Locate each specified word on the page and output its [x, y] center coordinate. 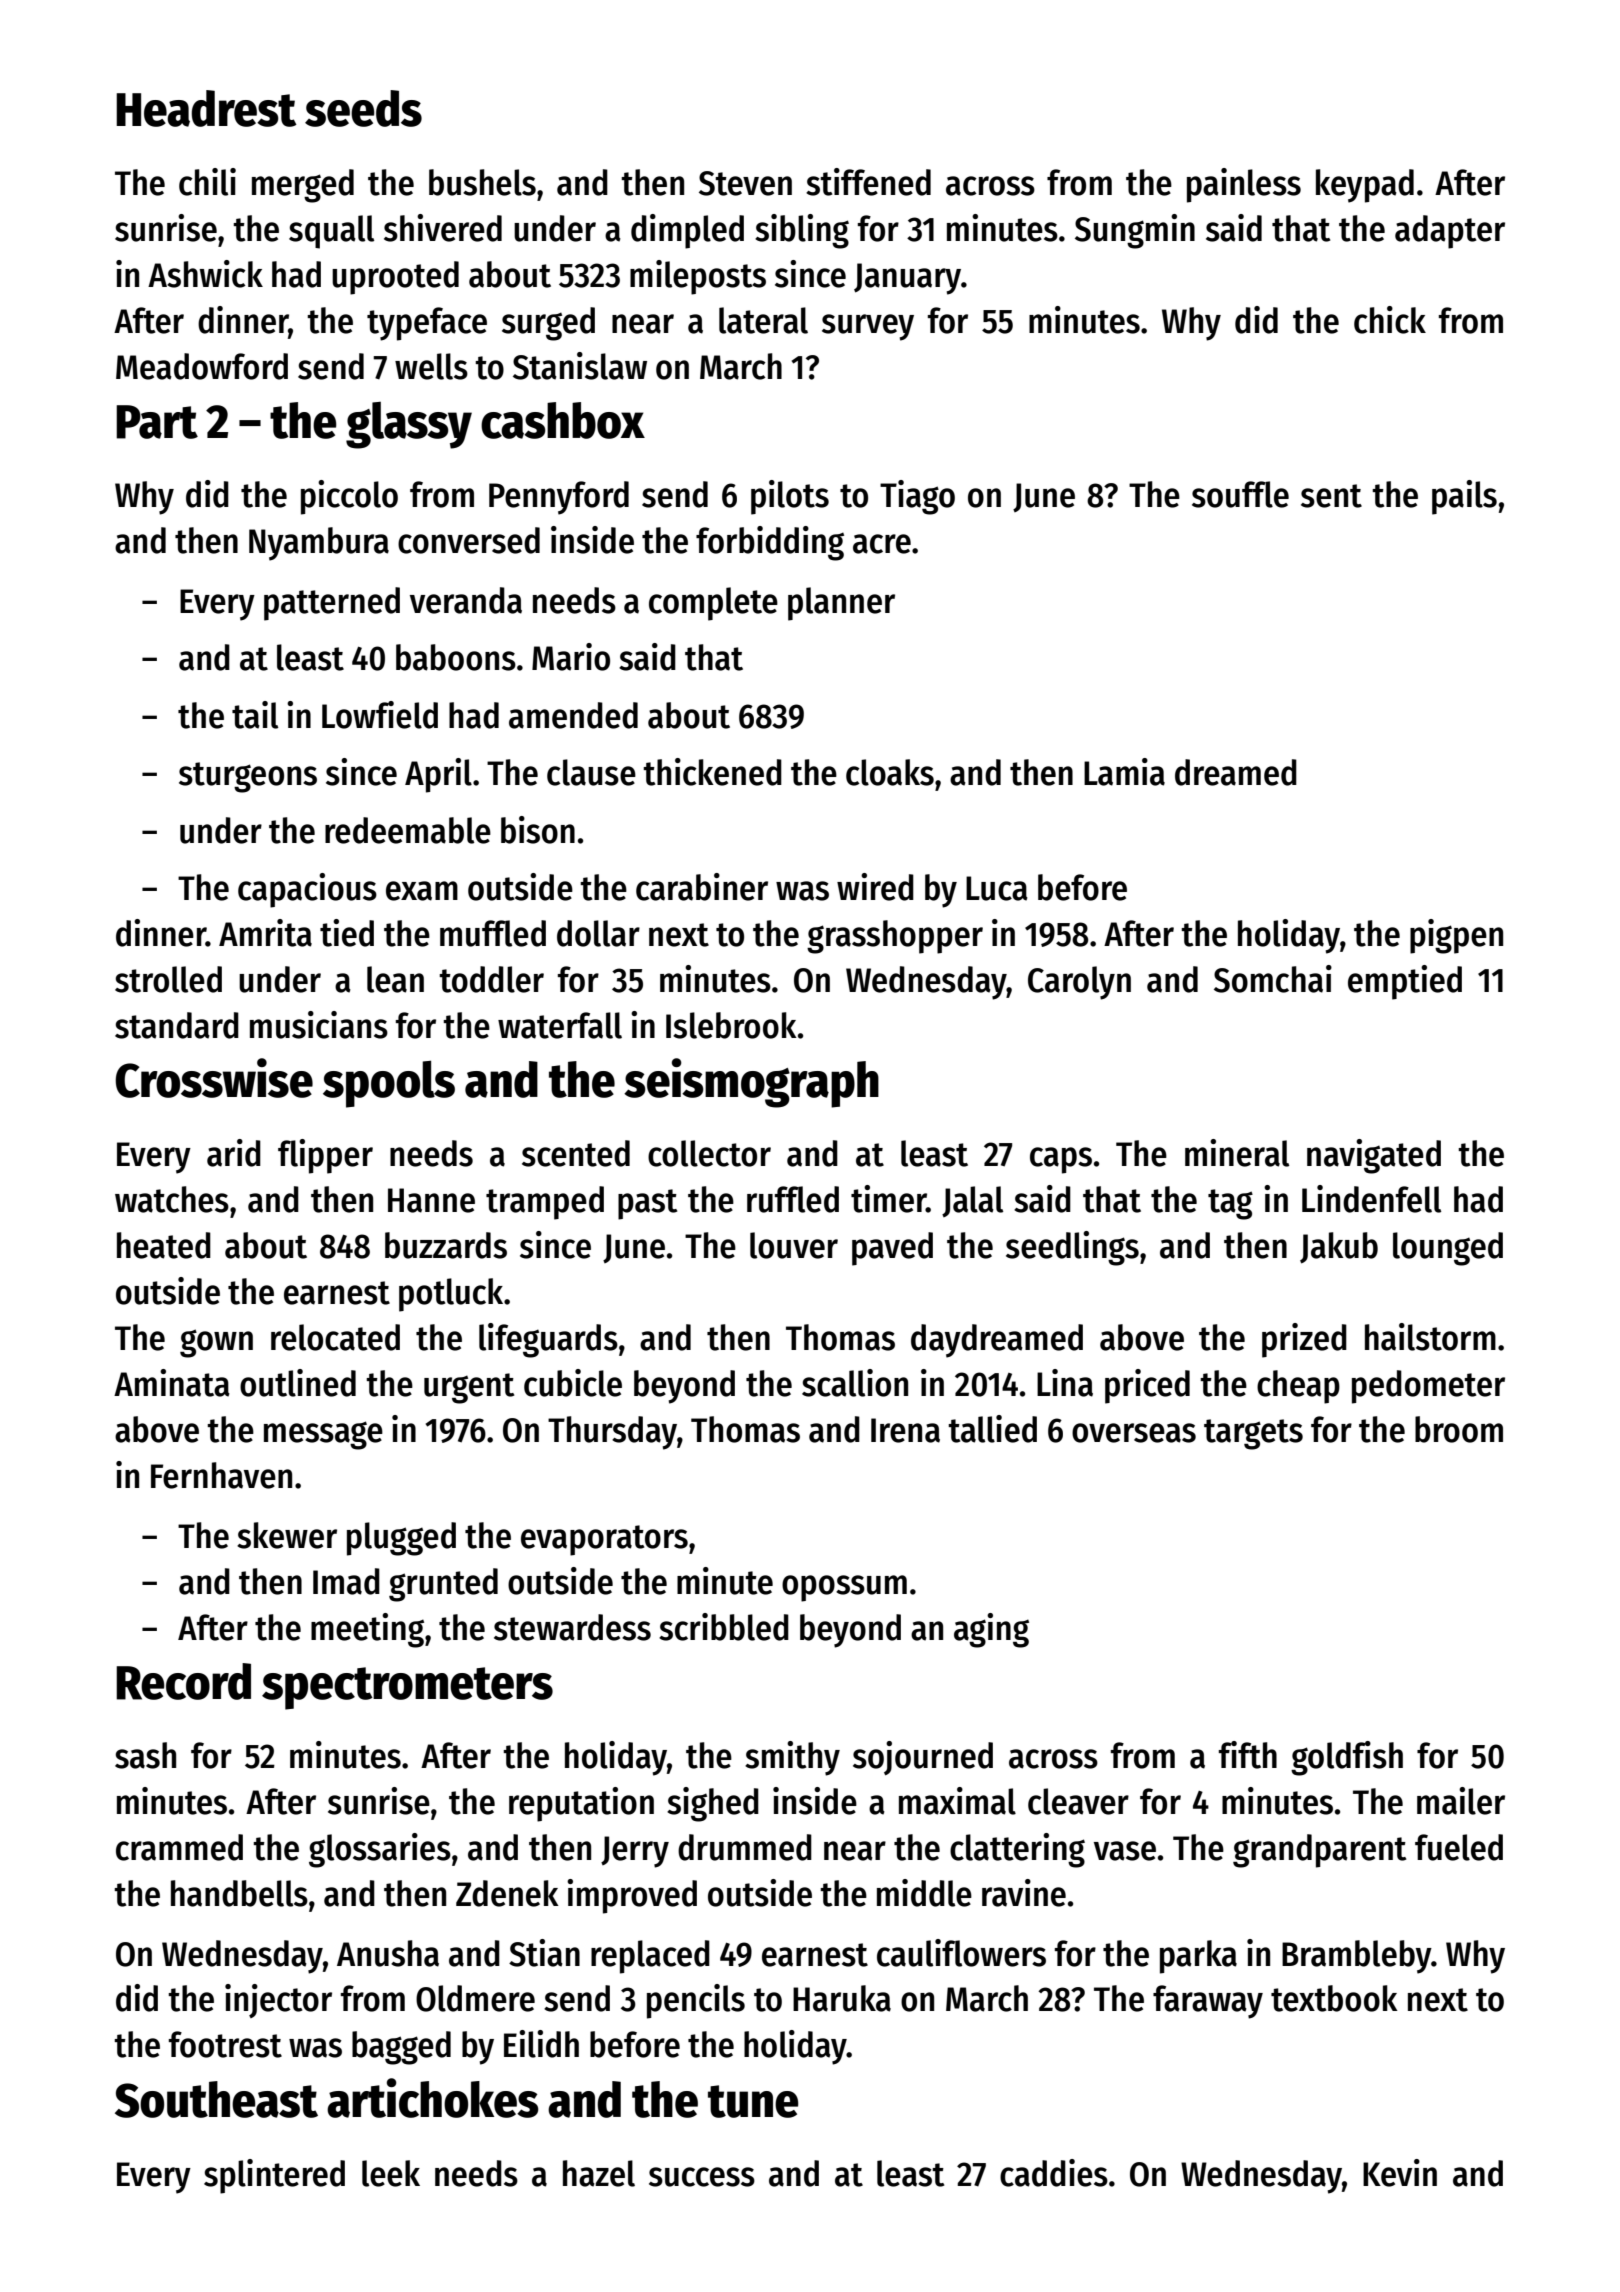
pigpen [1456, 936]
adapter [1450, 232]
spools [389, 1084]
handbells [239, 1893]
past [647, 1204]
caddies [1054, 2173]
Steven [745, 183]
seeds [363, 108]
